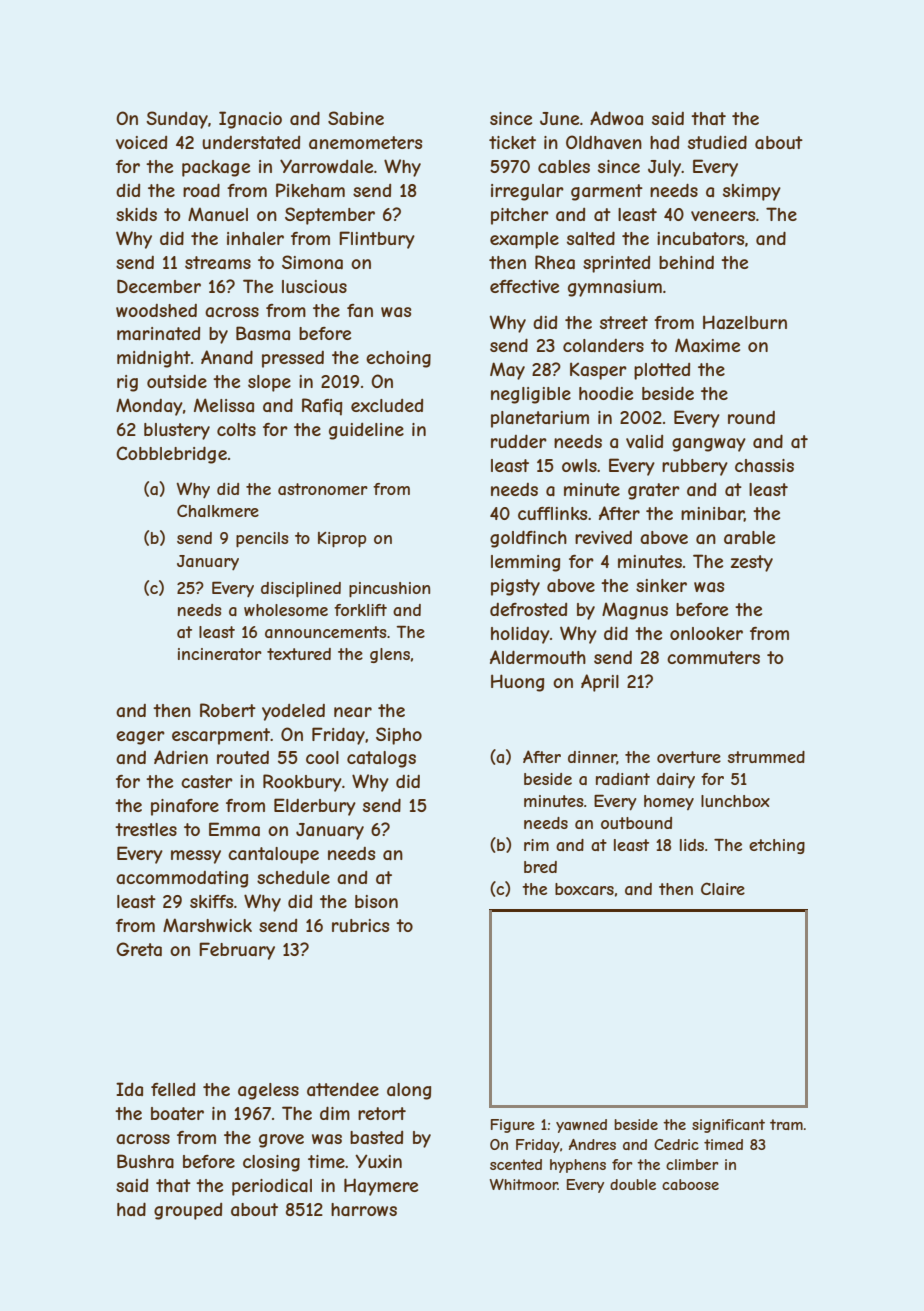  I want to click on etching, so click(777, 846).
